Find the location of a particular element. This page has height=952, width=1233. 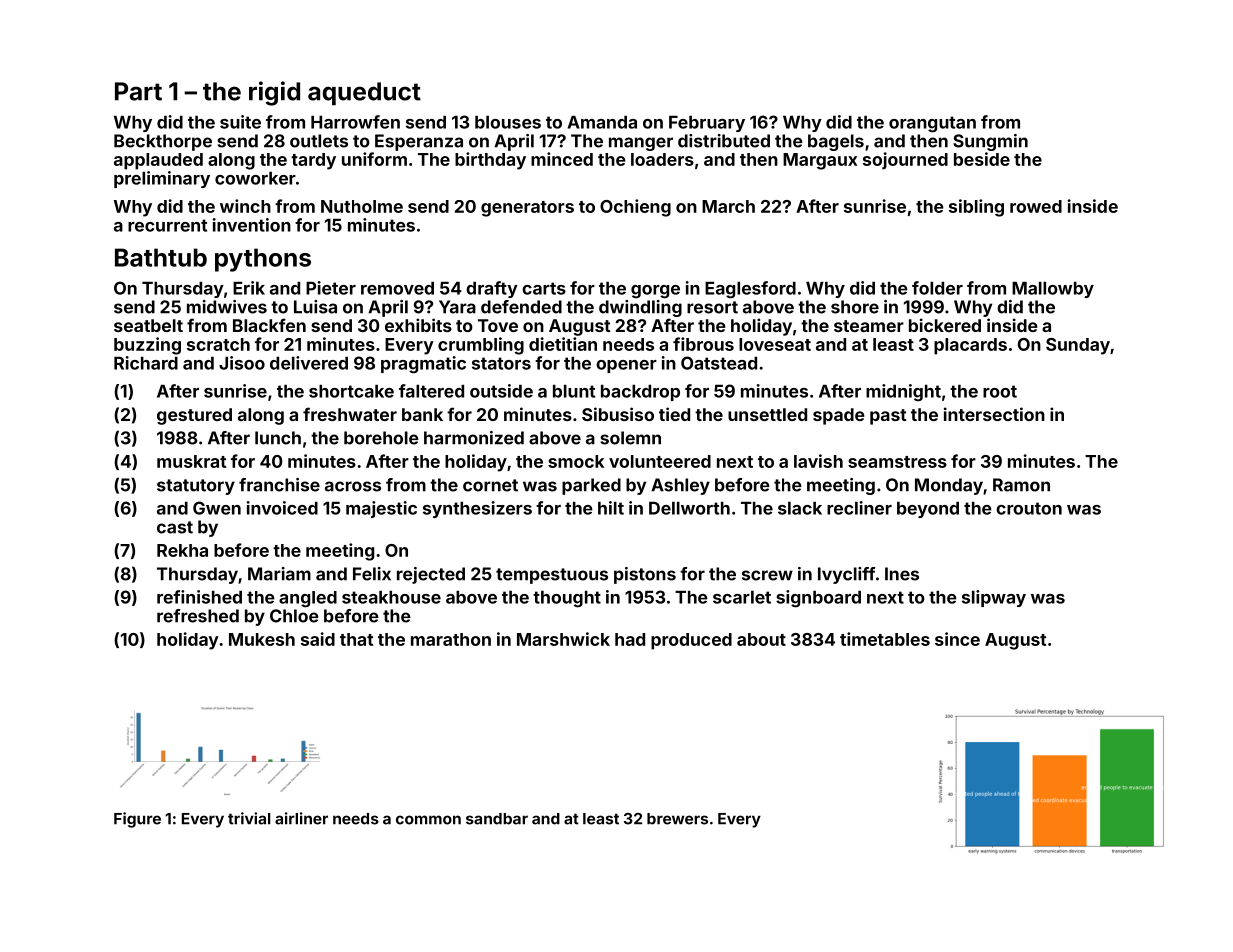

Mallowby is located at coordinates (1053, 290).
